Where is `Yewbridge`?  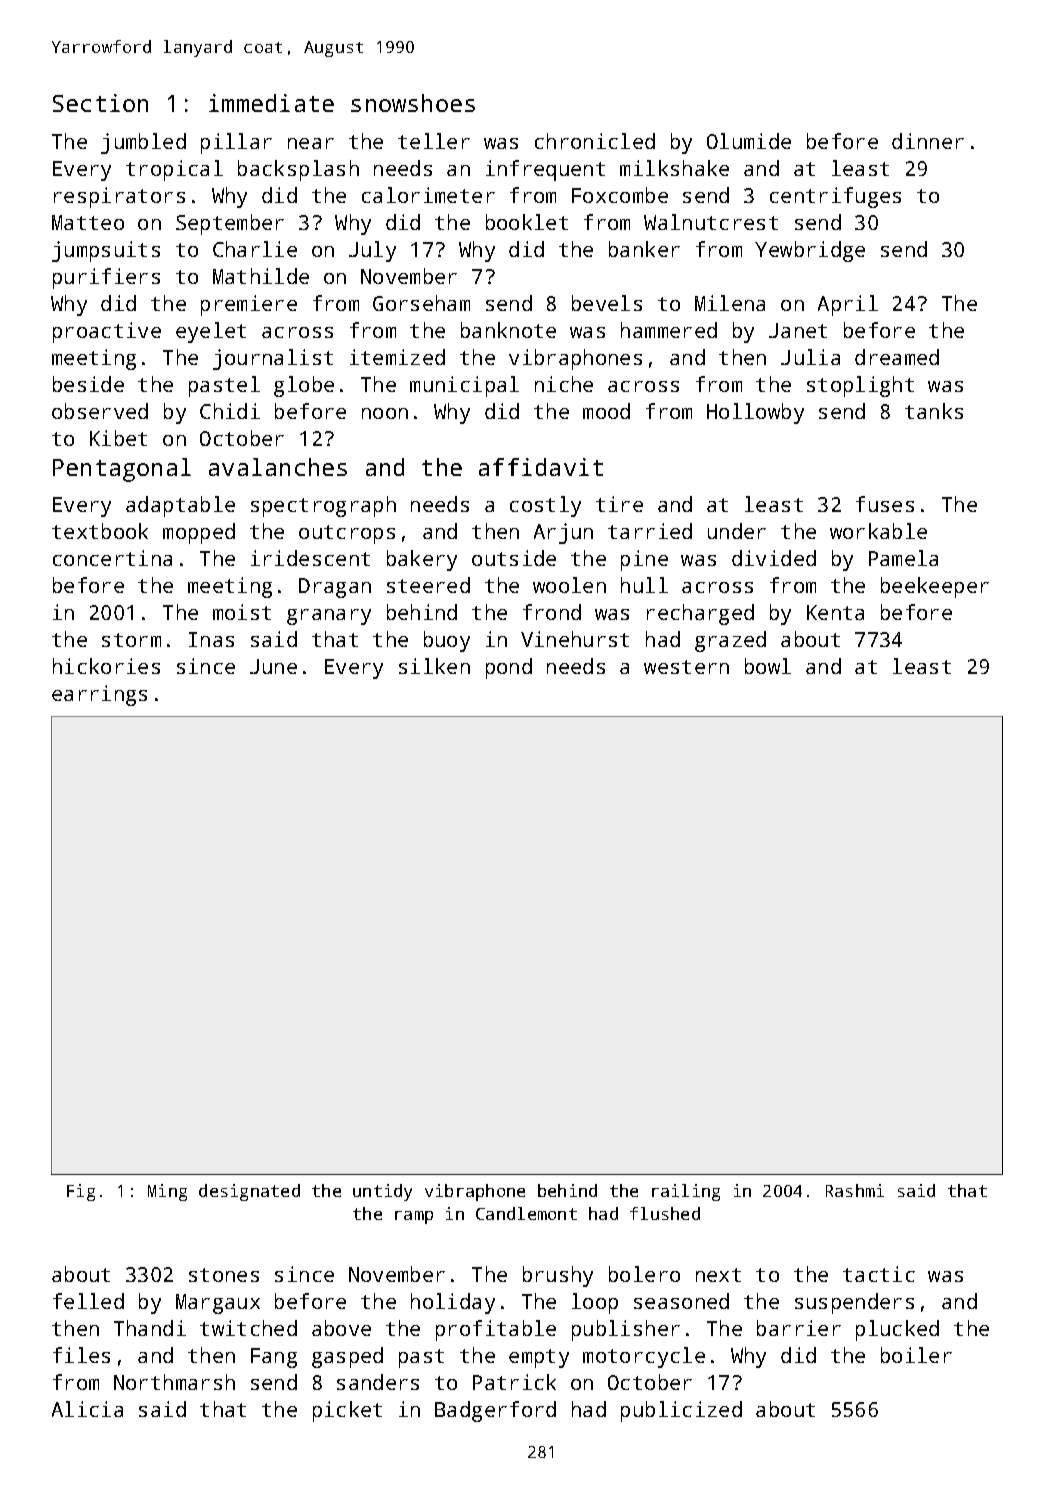 Yewbridge is located at coordinates (810, 251).
